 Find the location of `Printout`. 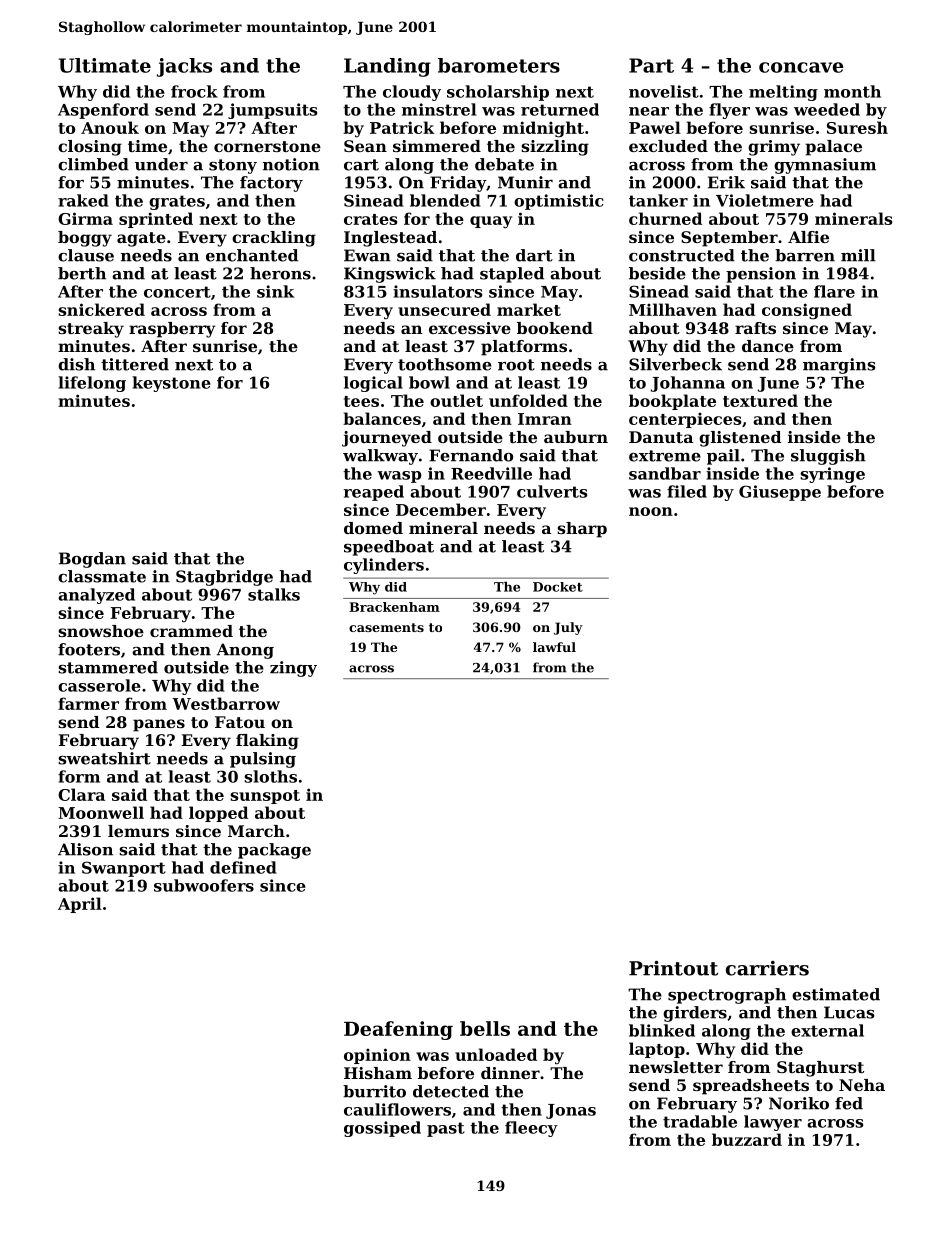

Printout is located at coordinates (673, 968).
